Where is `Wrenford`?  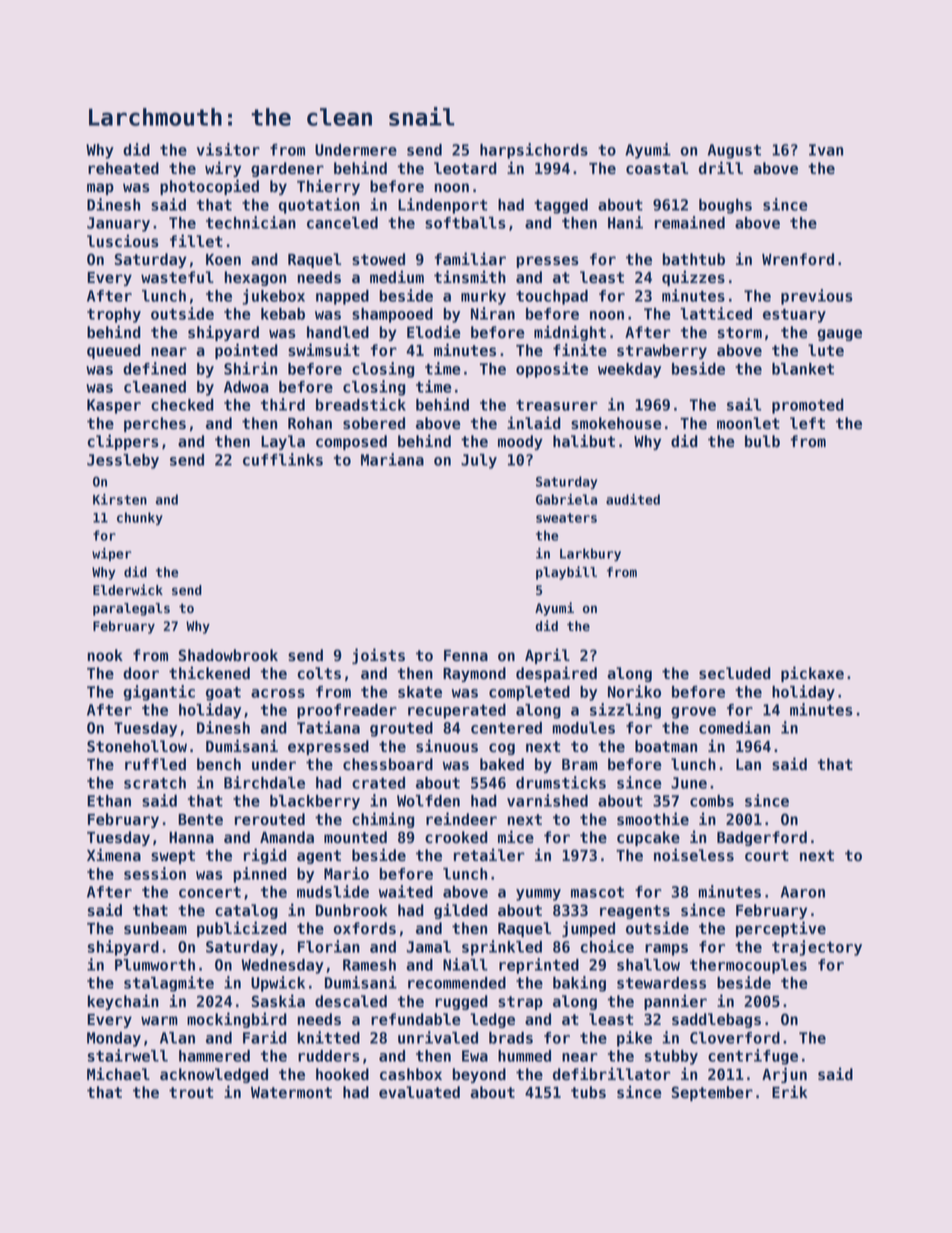 Wrenford is located at coordinates (798, 259).
